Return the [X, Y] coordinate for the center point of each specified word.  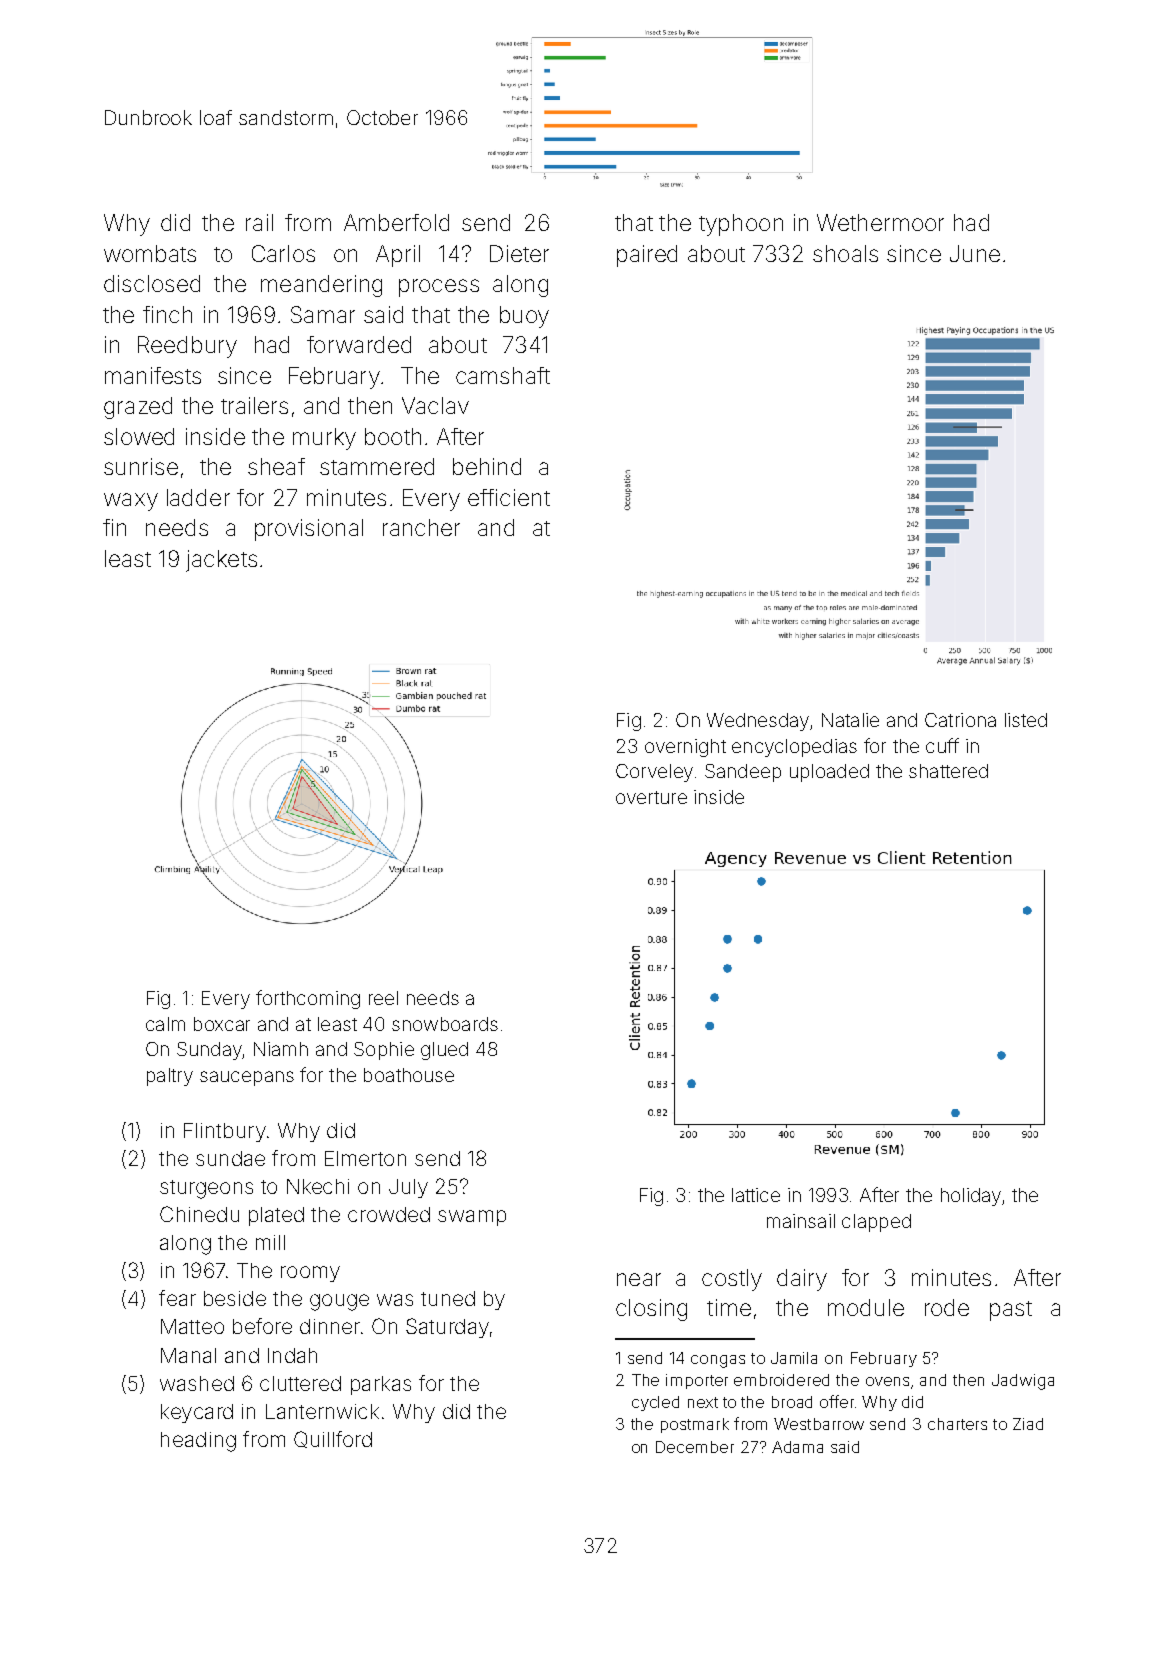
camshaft [503, 375]
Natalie [850, 720]
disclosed [152, 283]
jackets [221, 561]
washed [197, 1383]
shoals [845, 253]
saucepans [247, 1078]
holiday [971, 1197]
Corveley [654, 773]
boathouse [409, 1075]
